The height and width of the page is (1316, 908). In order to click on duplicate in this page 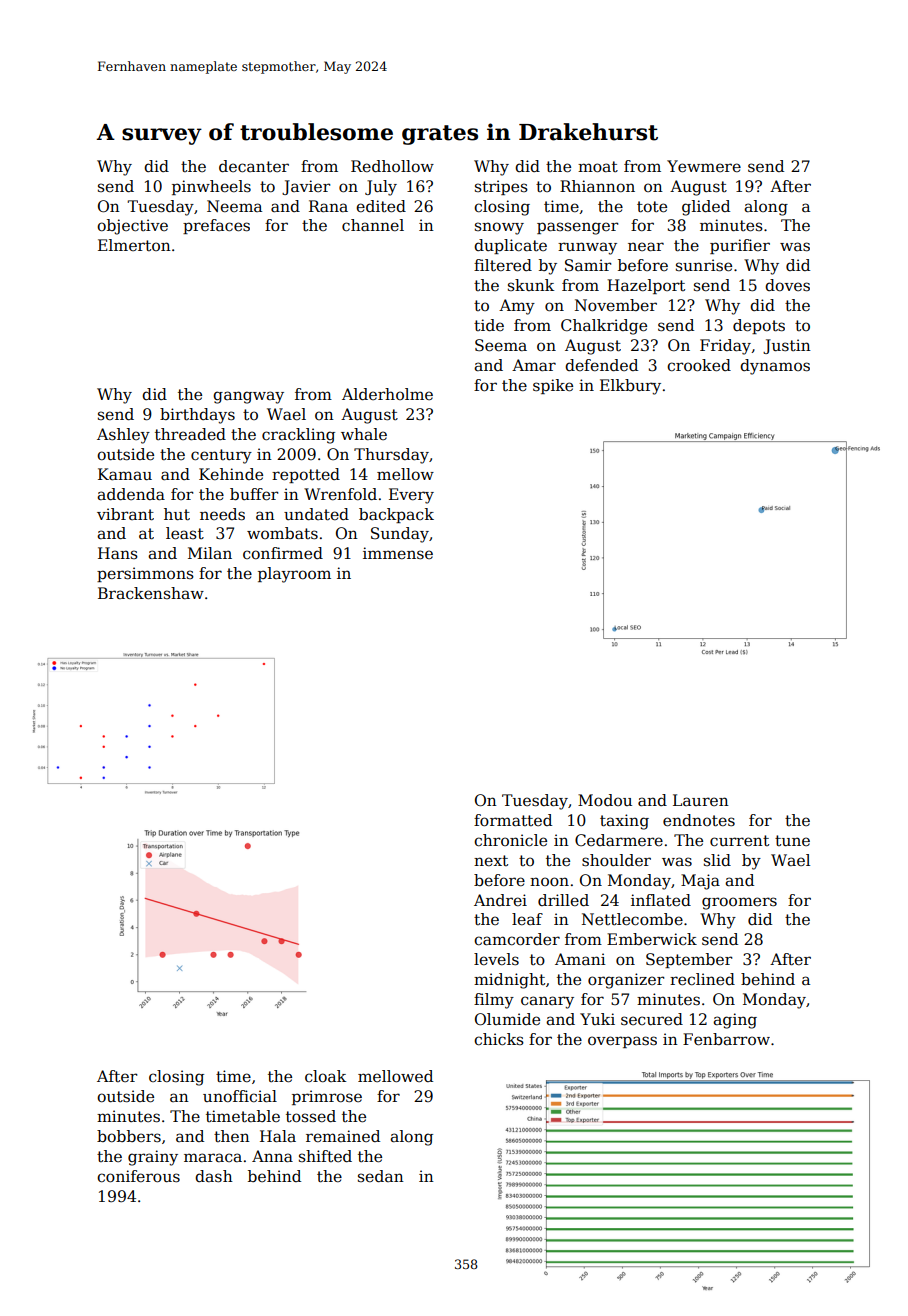, I will do `click(510, 246)`.
